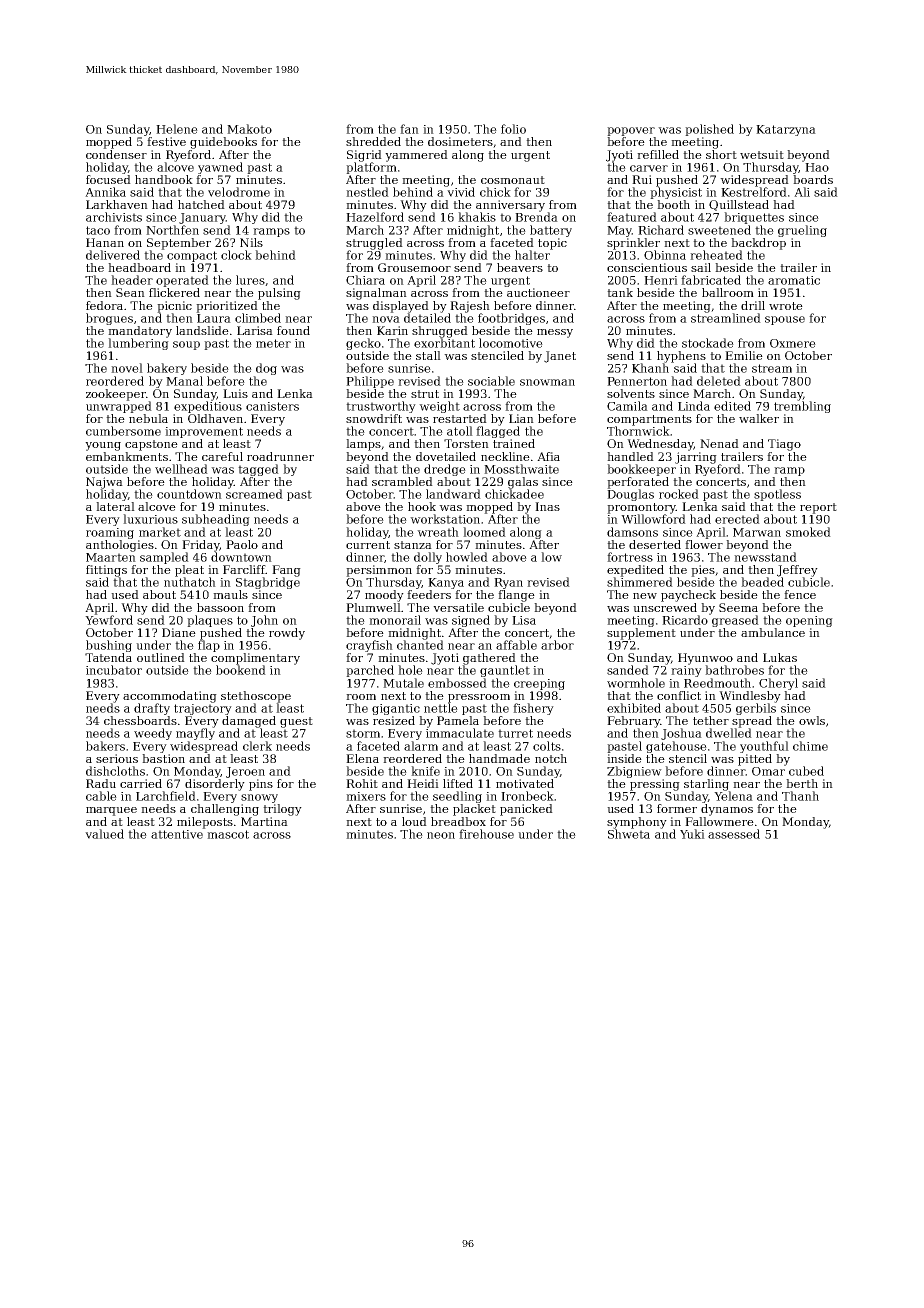  What do you see at coordinates (117, 204) in the document?
I see `Larkhaven` at bounding box center [117, 204].
